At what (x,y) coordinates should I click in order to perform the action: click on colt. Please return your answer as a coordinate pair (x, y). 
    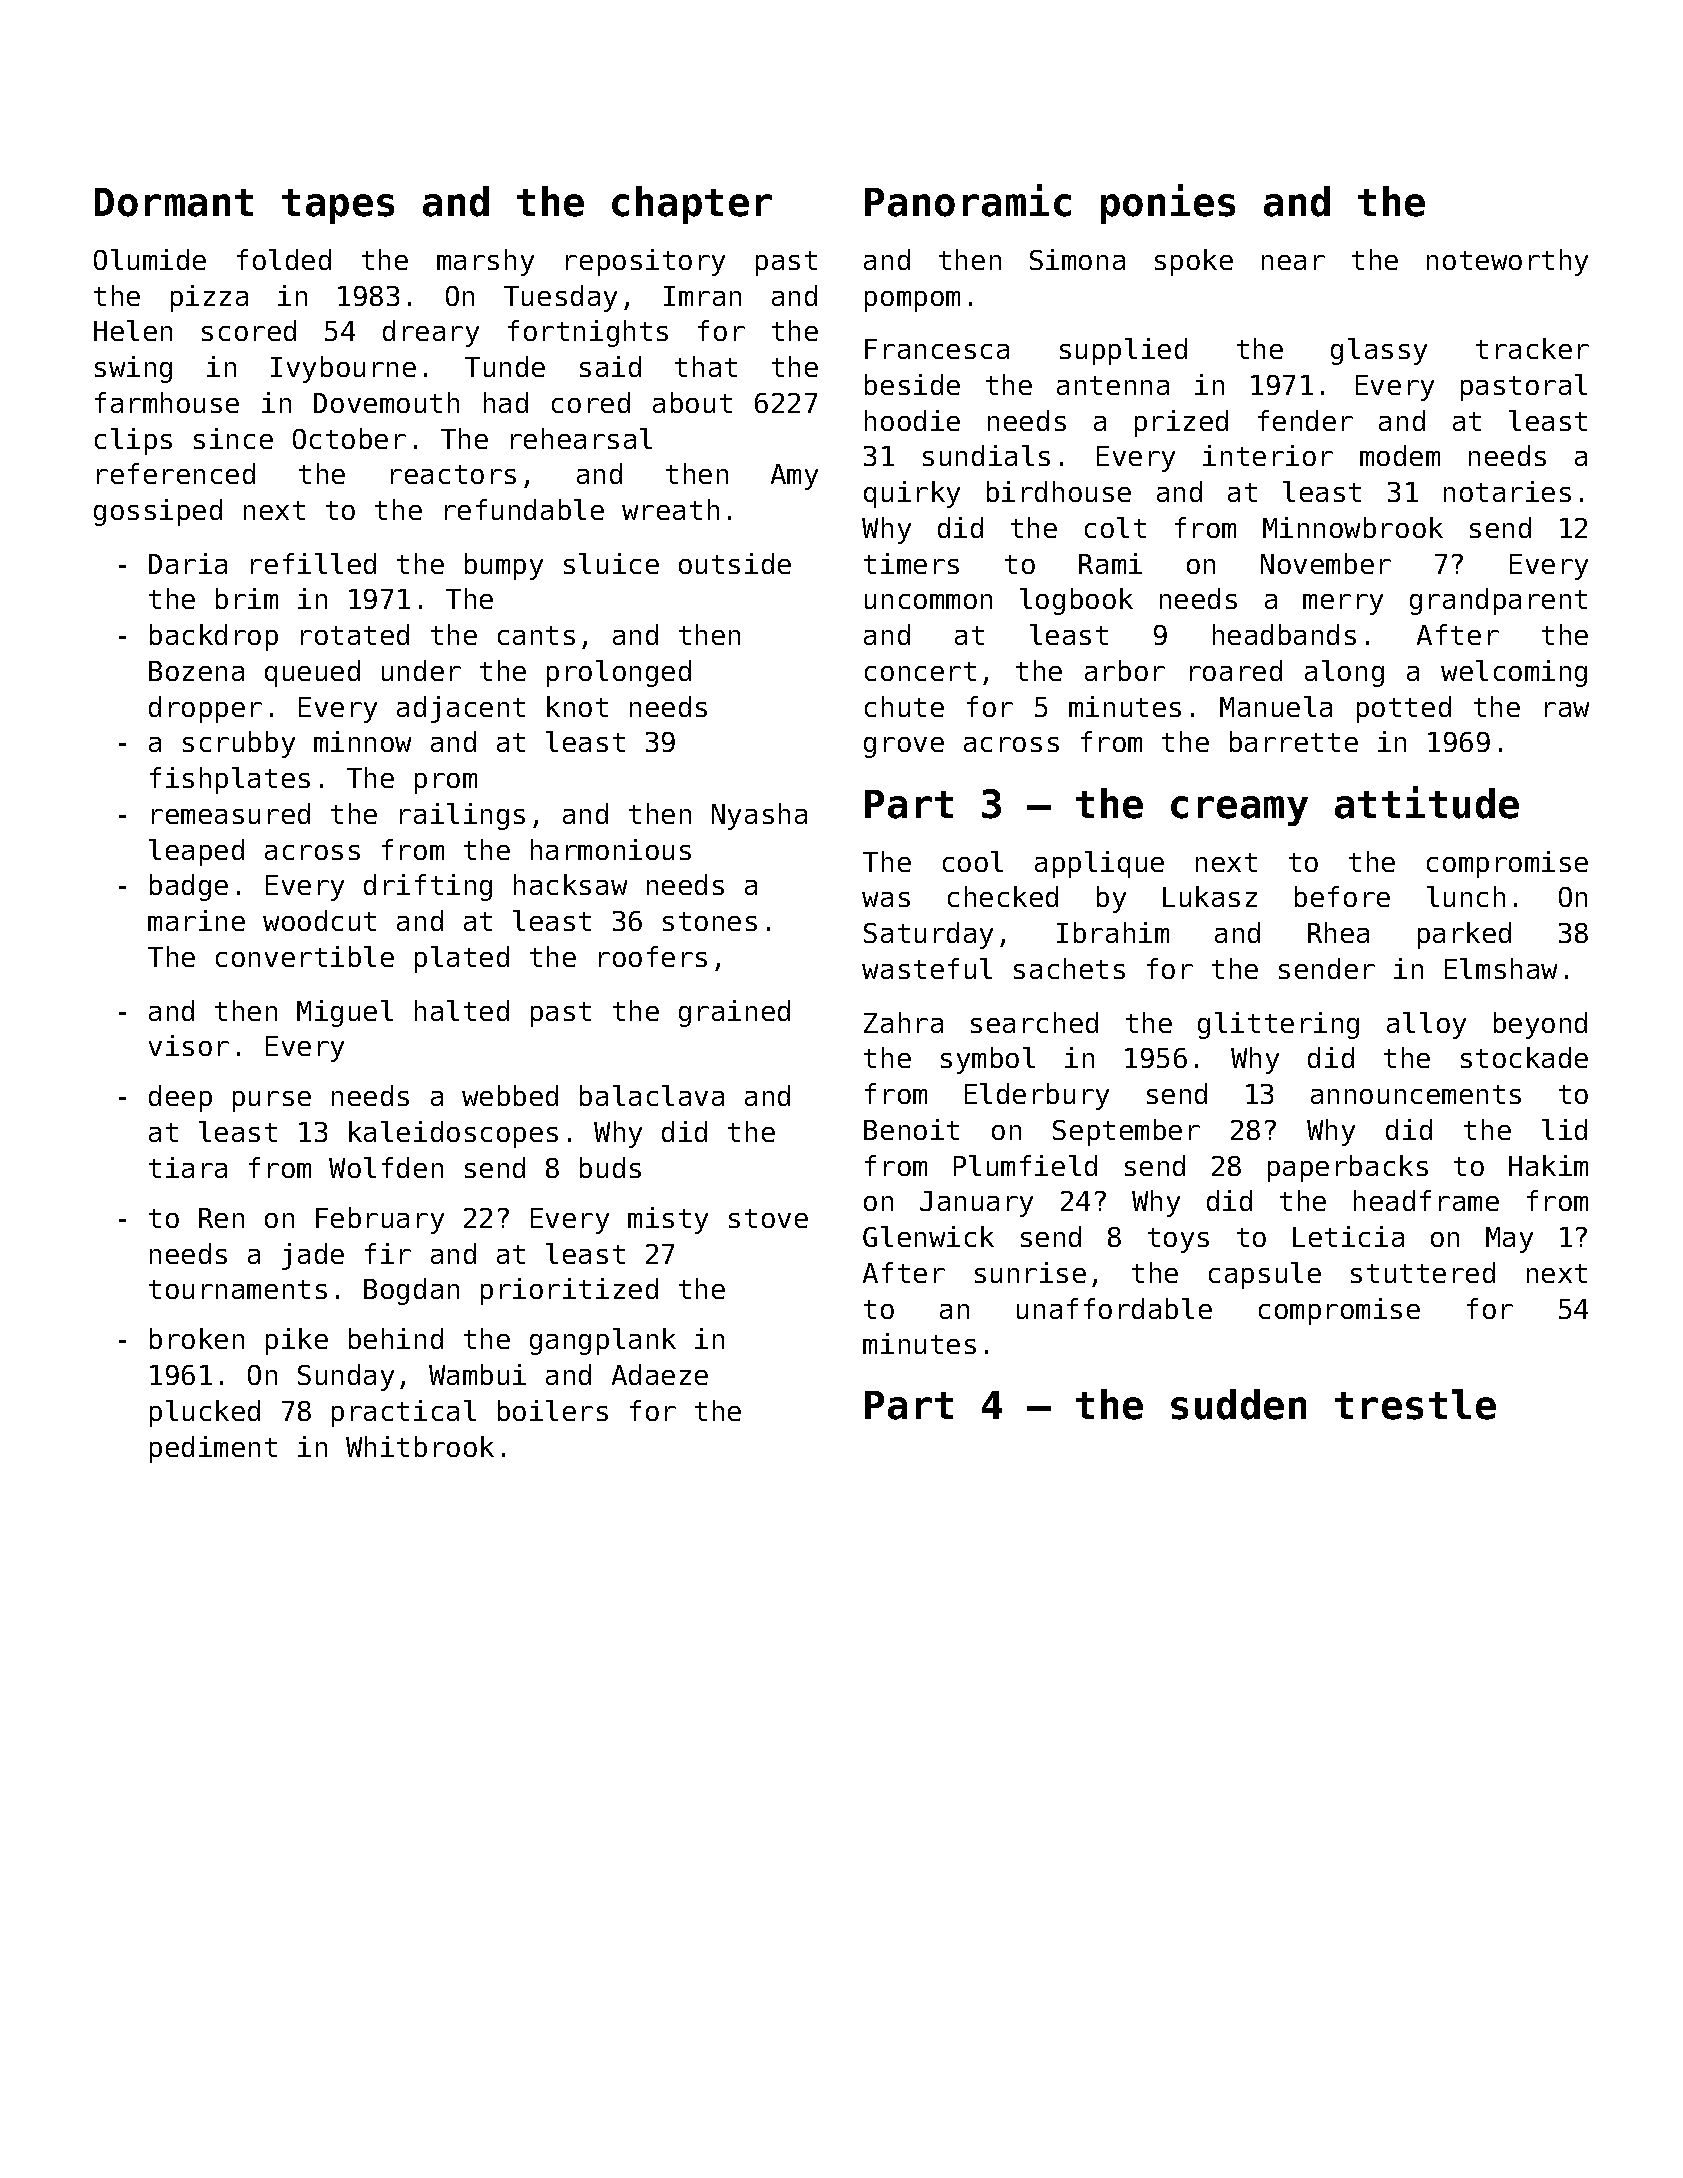
    Looking at the image, I should click on (1115, 527).
